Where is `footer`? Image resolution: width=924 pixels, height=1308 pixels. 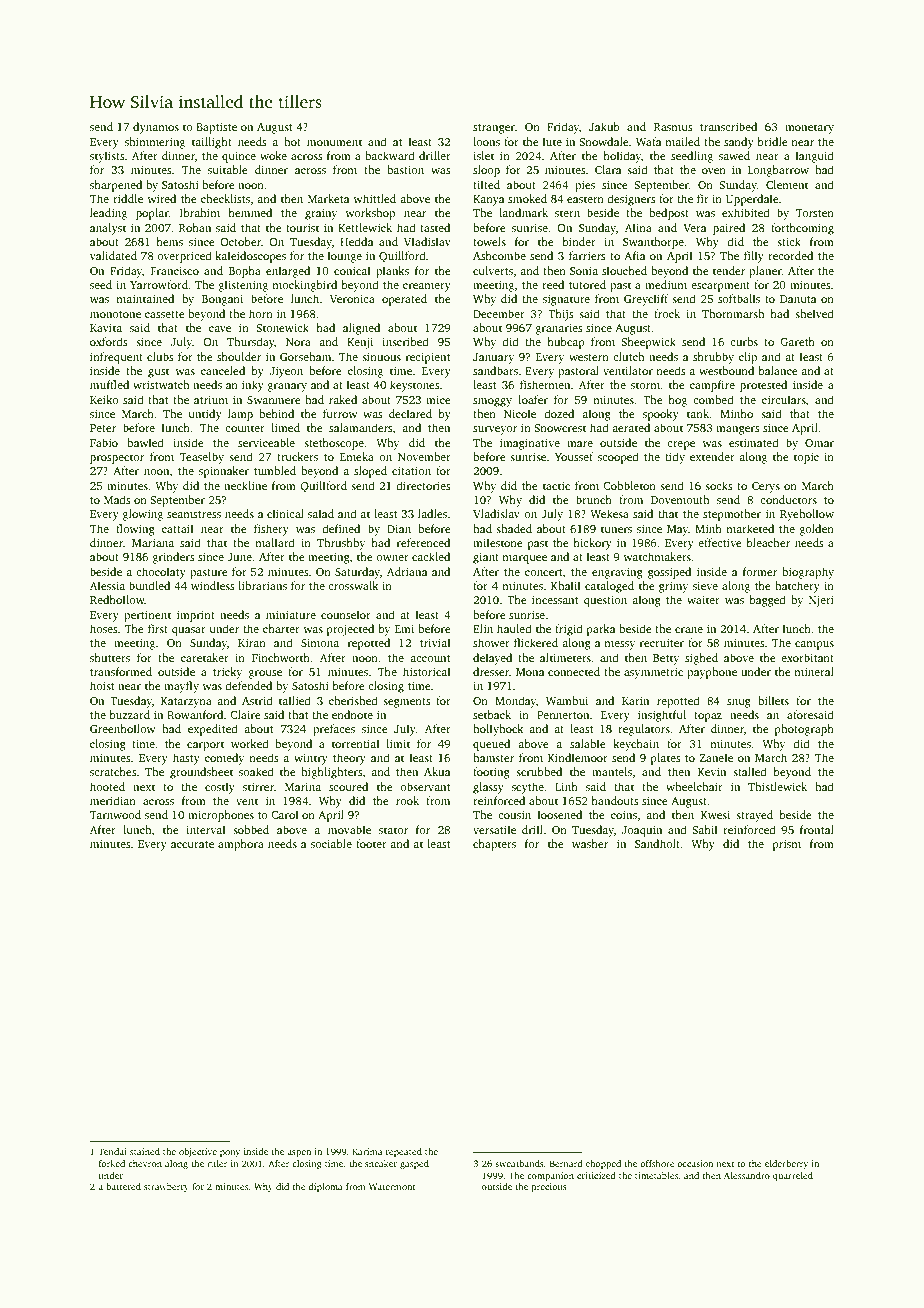
footer is located at coordinates (371, 843).
